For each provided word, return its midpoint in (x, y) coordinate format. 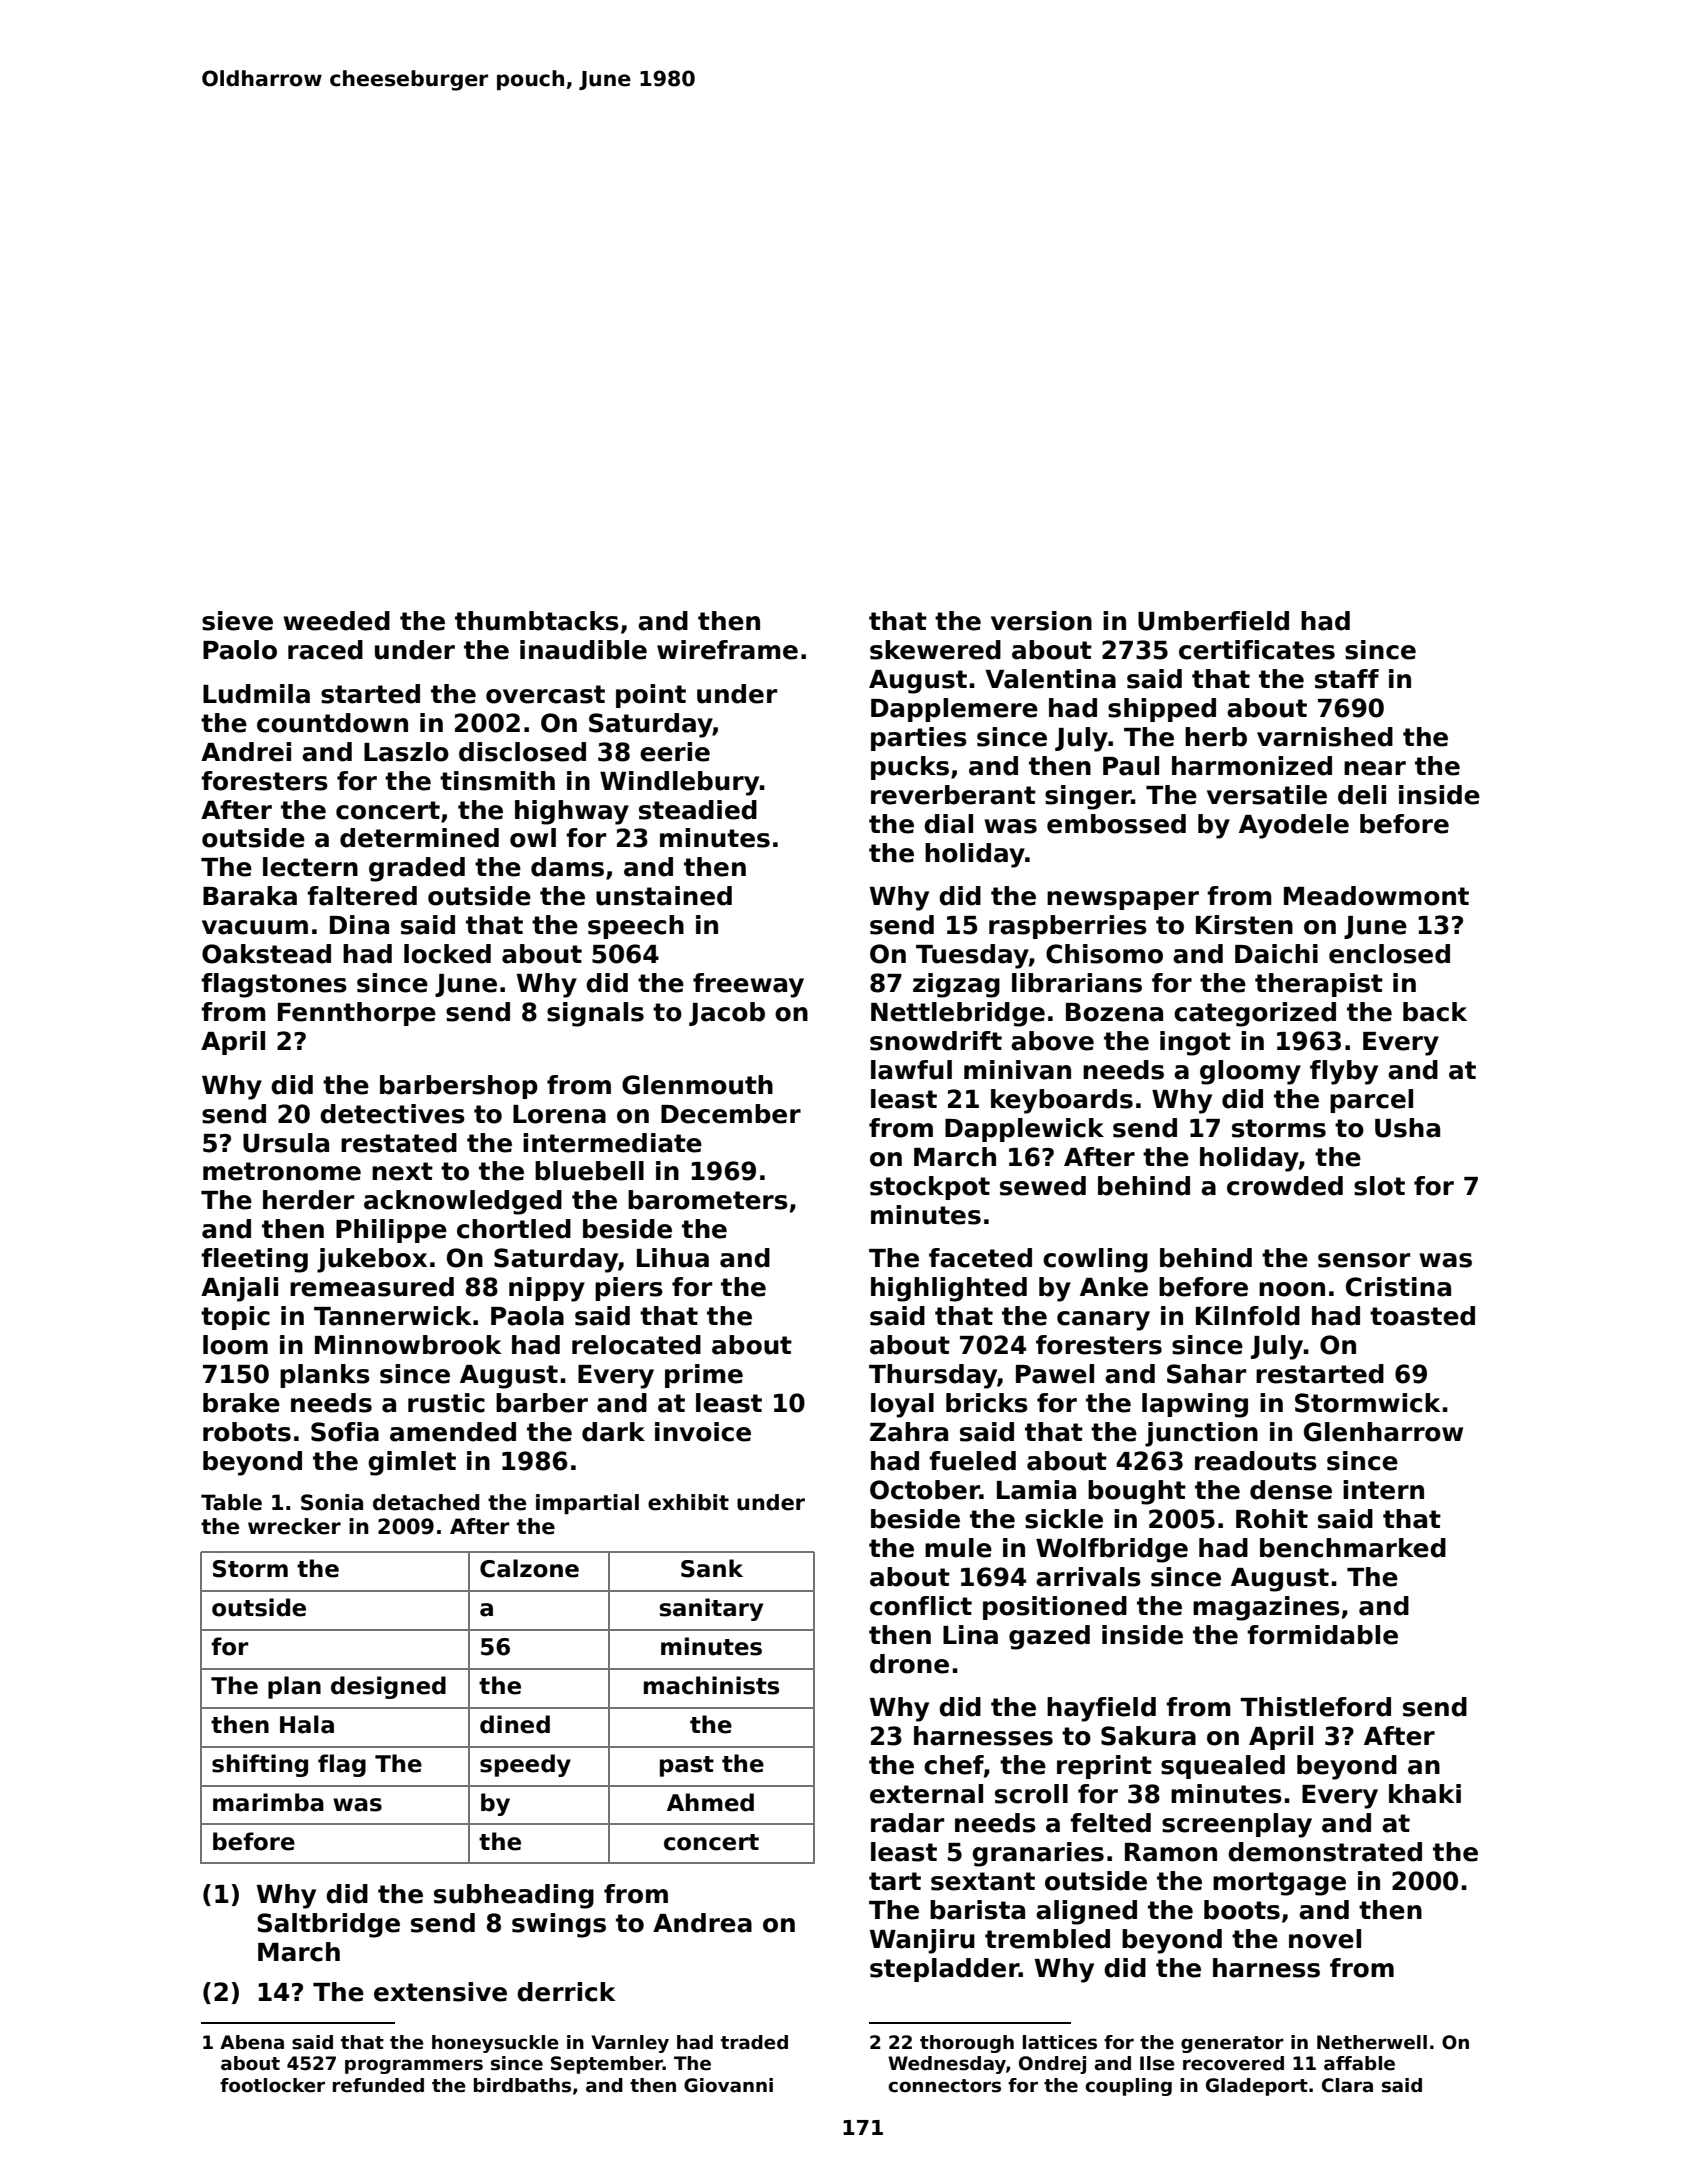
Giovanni (728, 2085)
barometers (708, 1200)
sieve (237, 621)
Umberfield (1213, 621)
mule (958, 1548)
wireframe (727, 650)
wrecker (294, 1526)
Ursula (286, 1143)
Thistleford (1315, 1707)
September (607, 2065)
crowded (1285, 1186)
